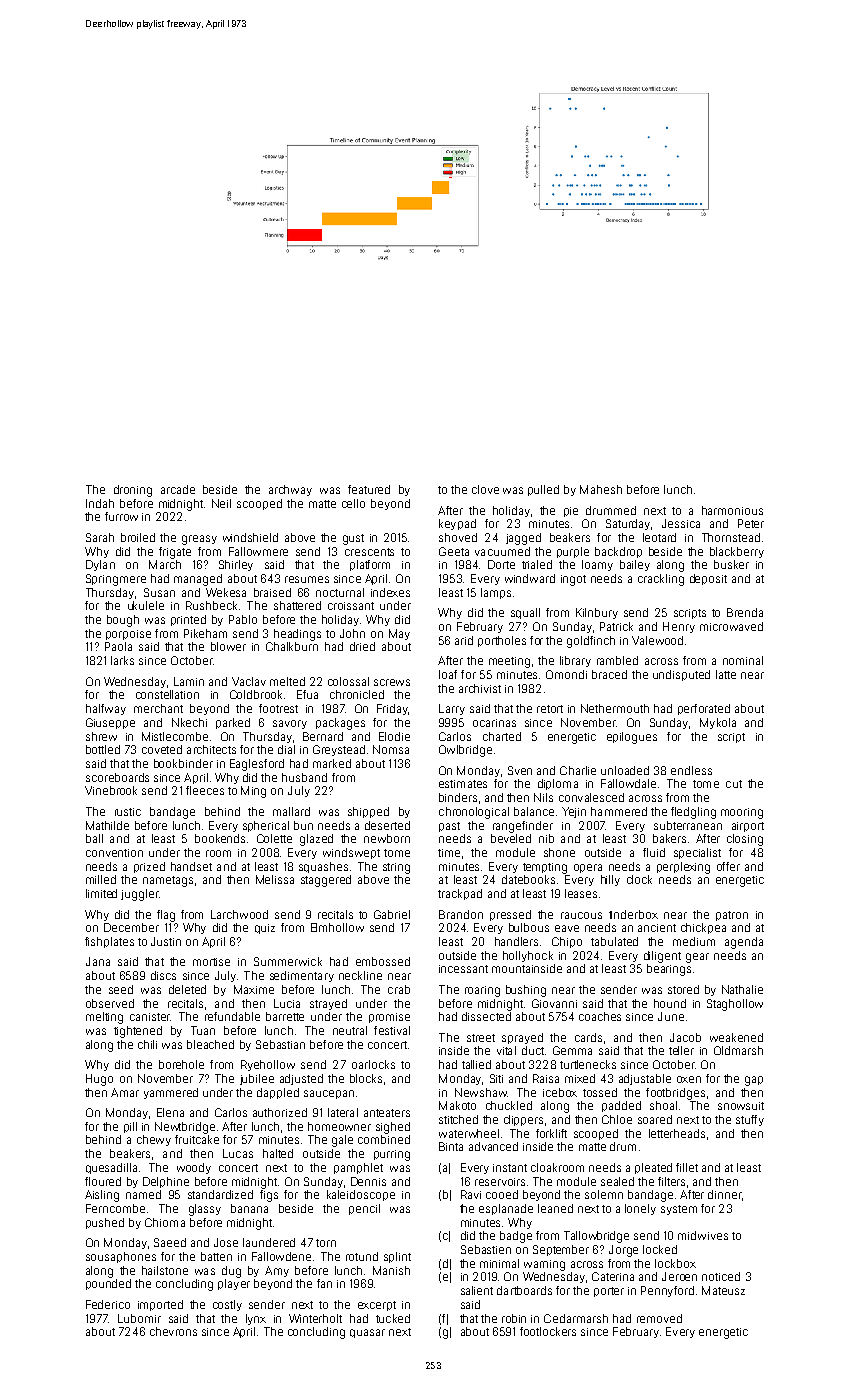  What do you see at coordinates (290, 490) in the screenshot?
I see `archway` at bounding box center [290, 490].
